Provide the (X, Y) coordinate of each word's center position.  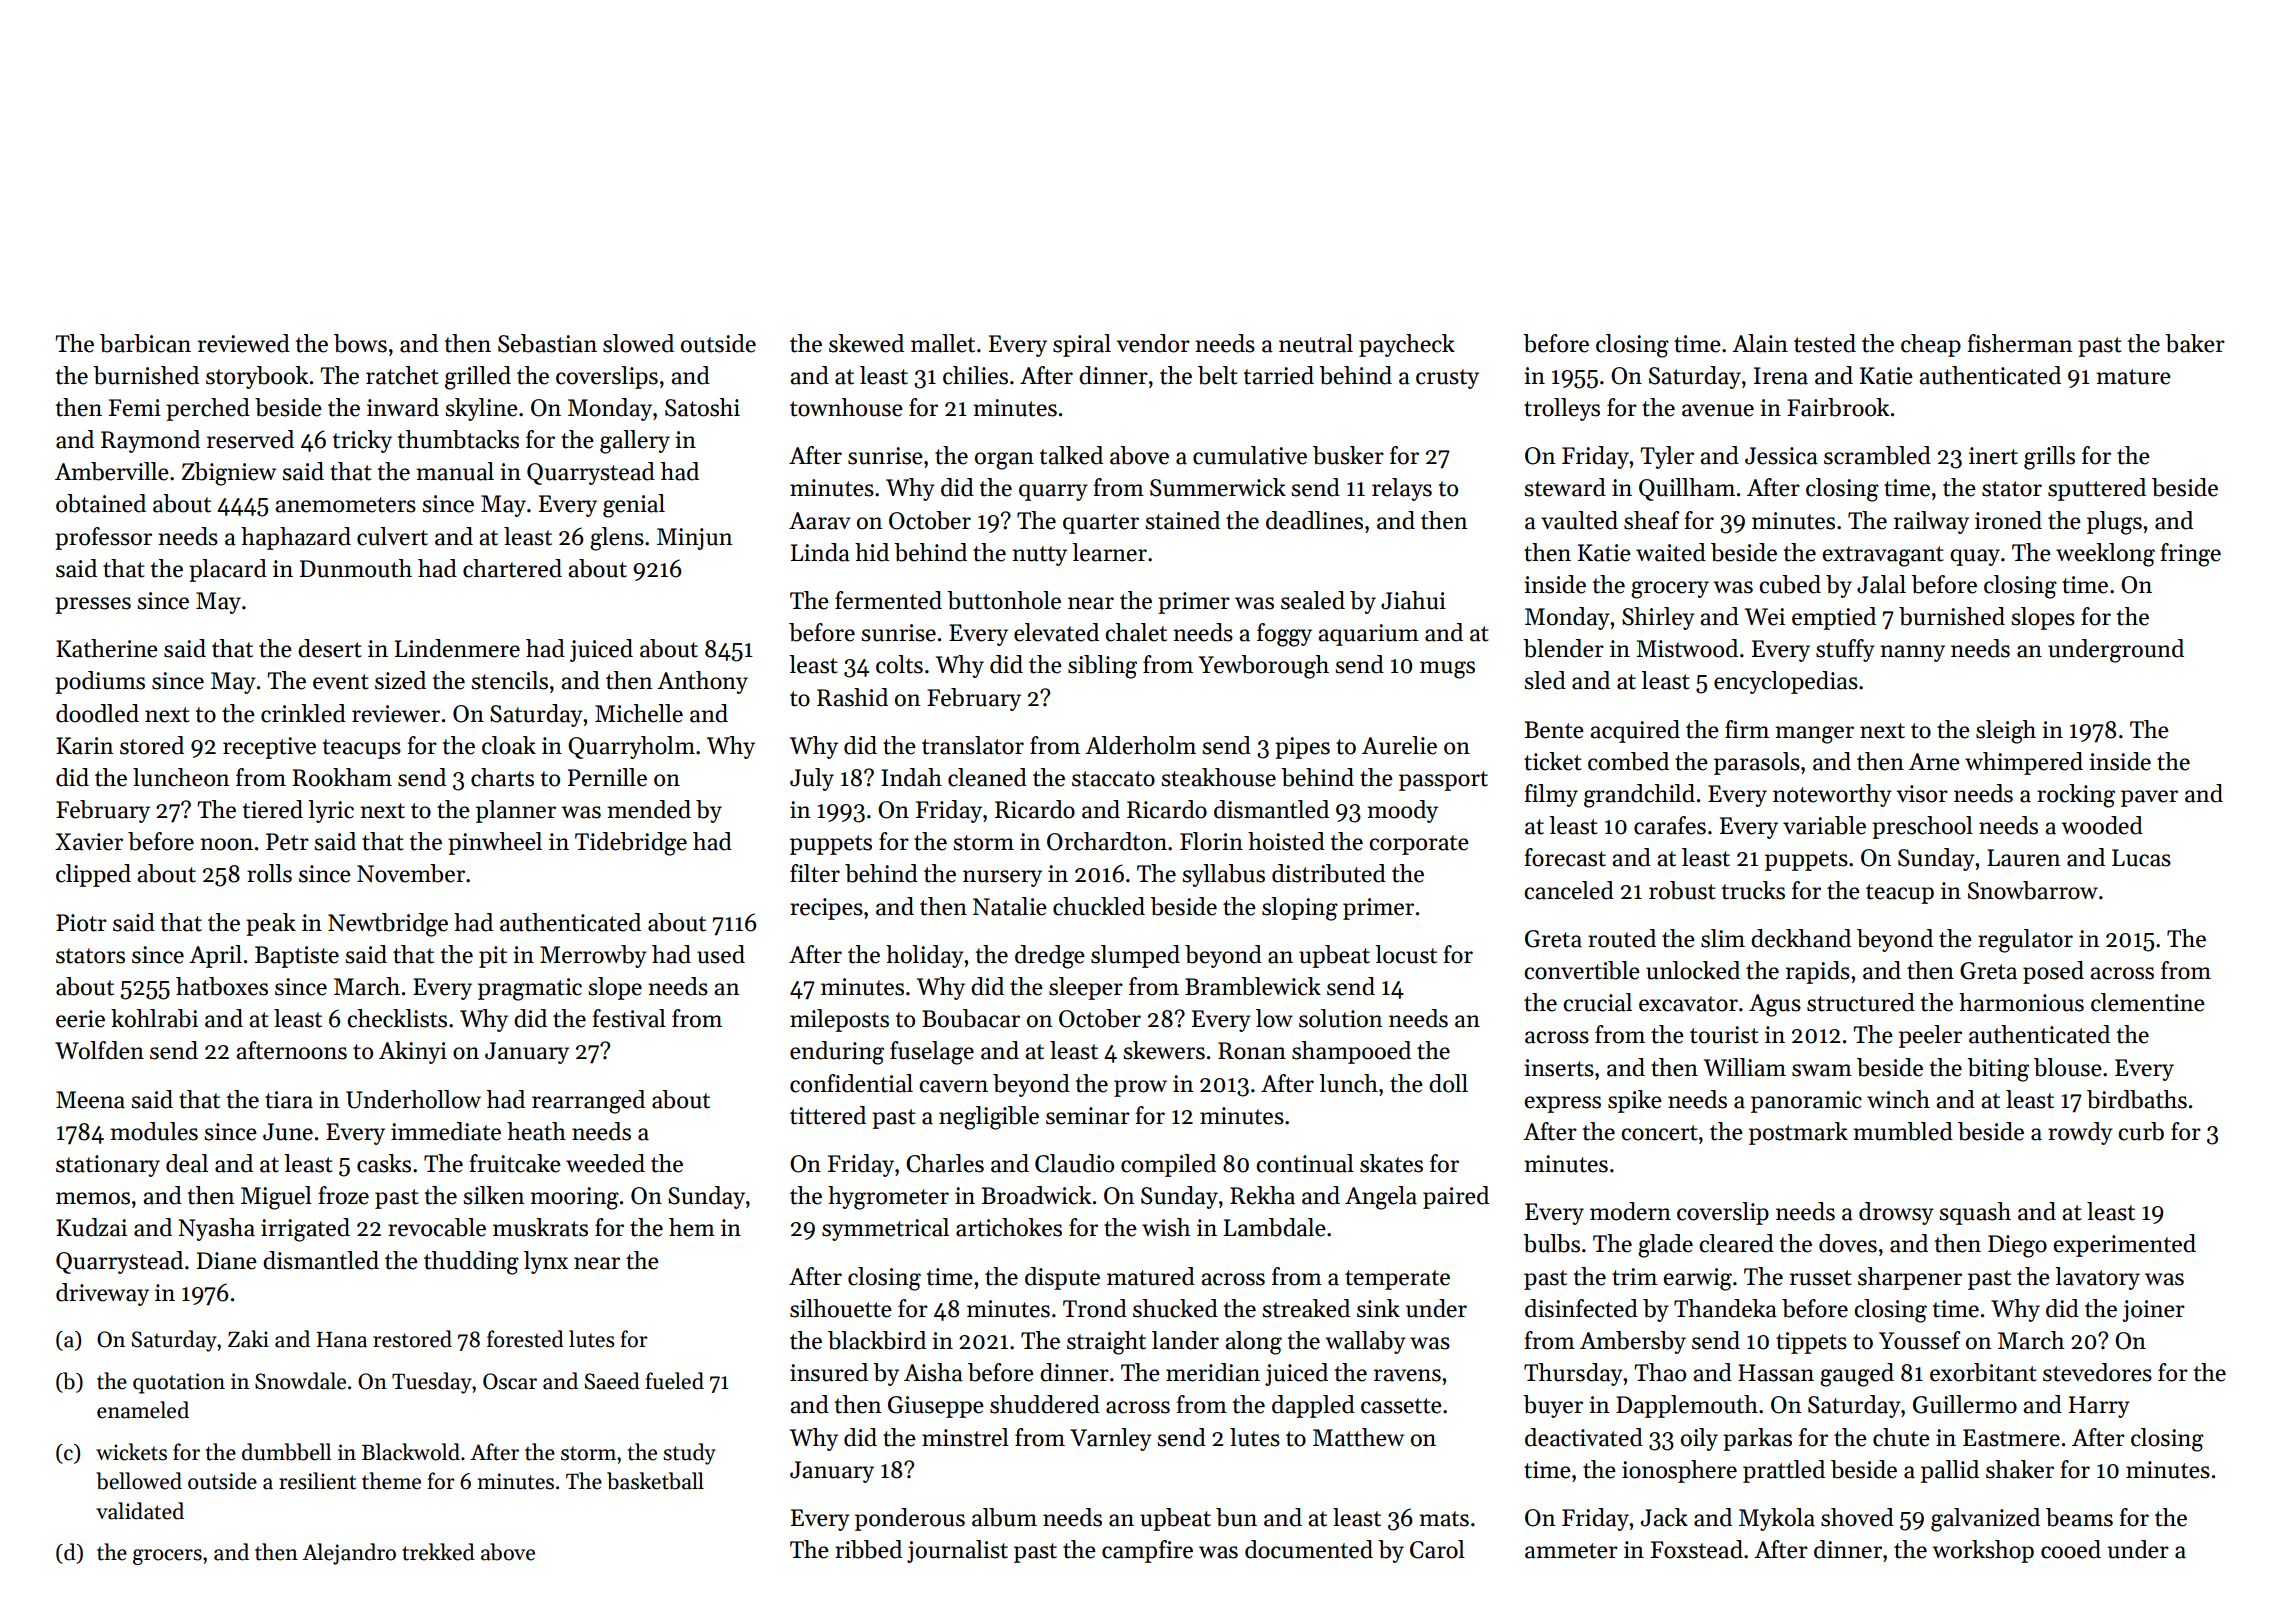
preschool (1922, 827)
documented (1309, 1549)
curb (2141, 1131)
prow (1140, 1088)
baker (2195, 343)
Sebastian (547, 343)
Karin (85, 746)
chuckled (1099, 906)
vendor (1153, 343)
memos (93, 1198)
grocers (167, 1557)
